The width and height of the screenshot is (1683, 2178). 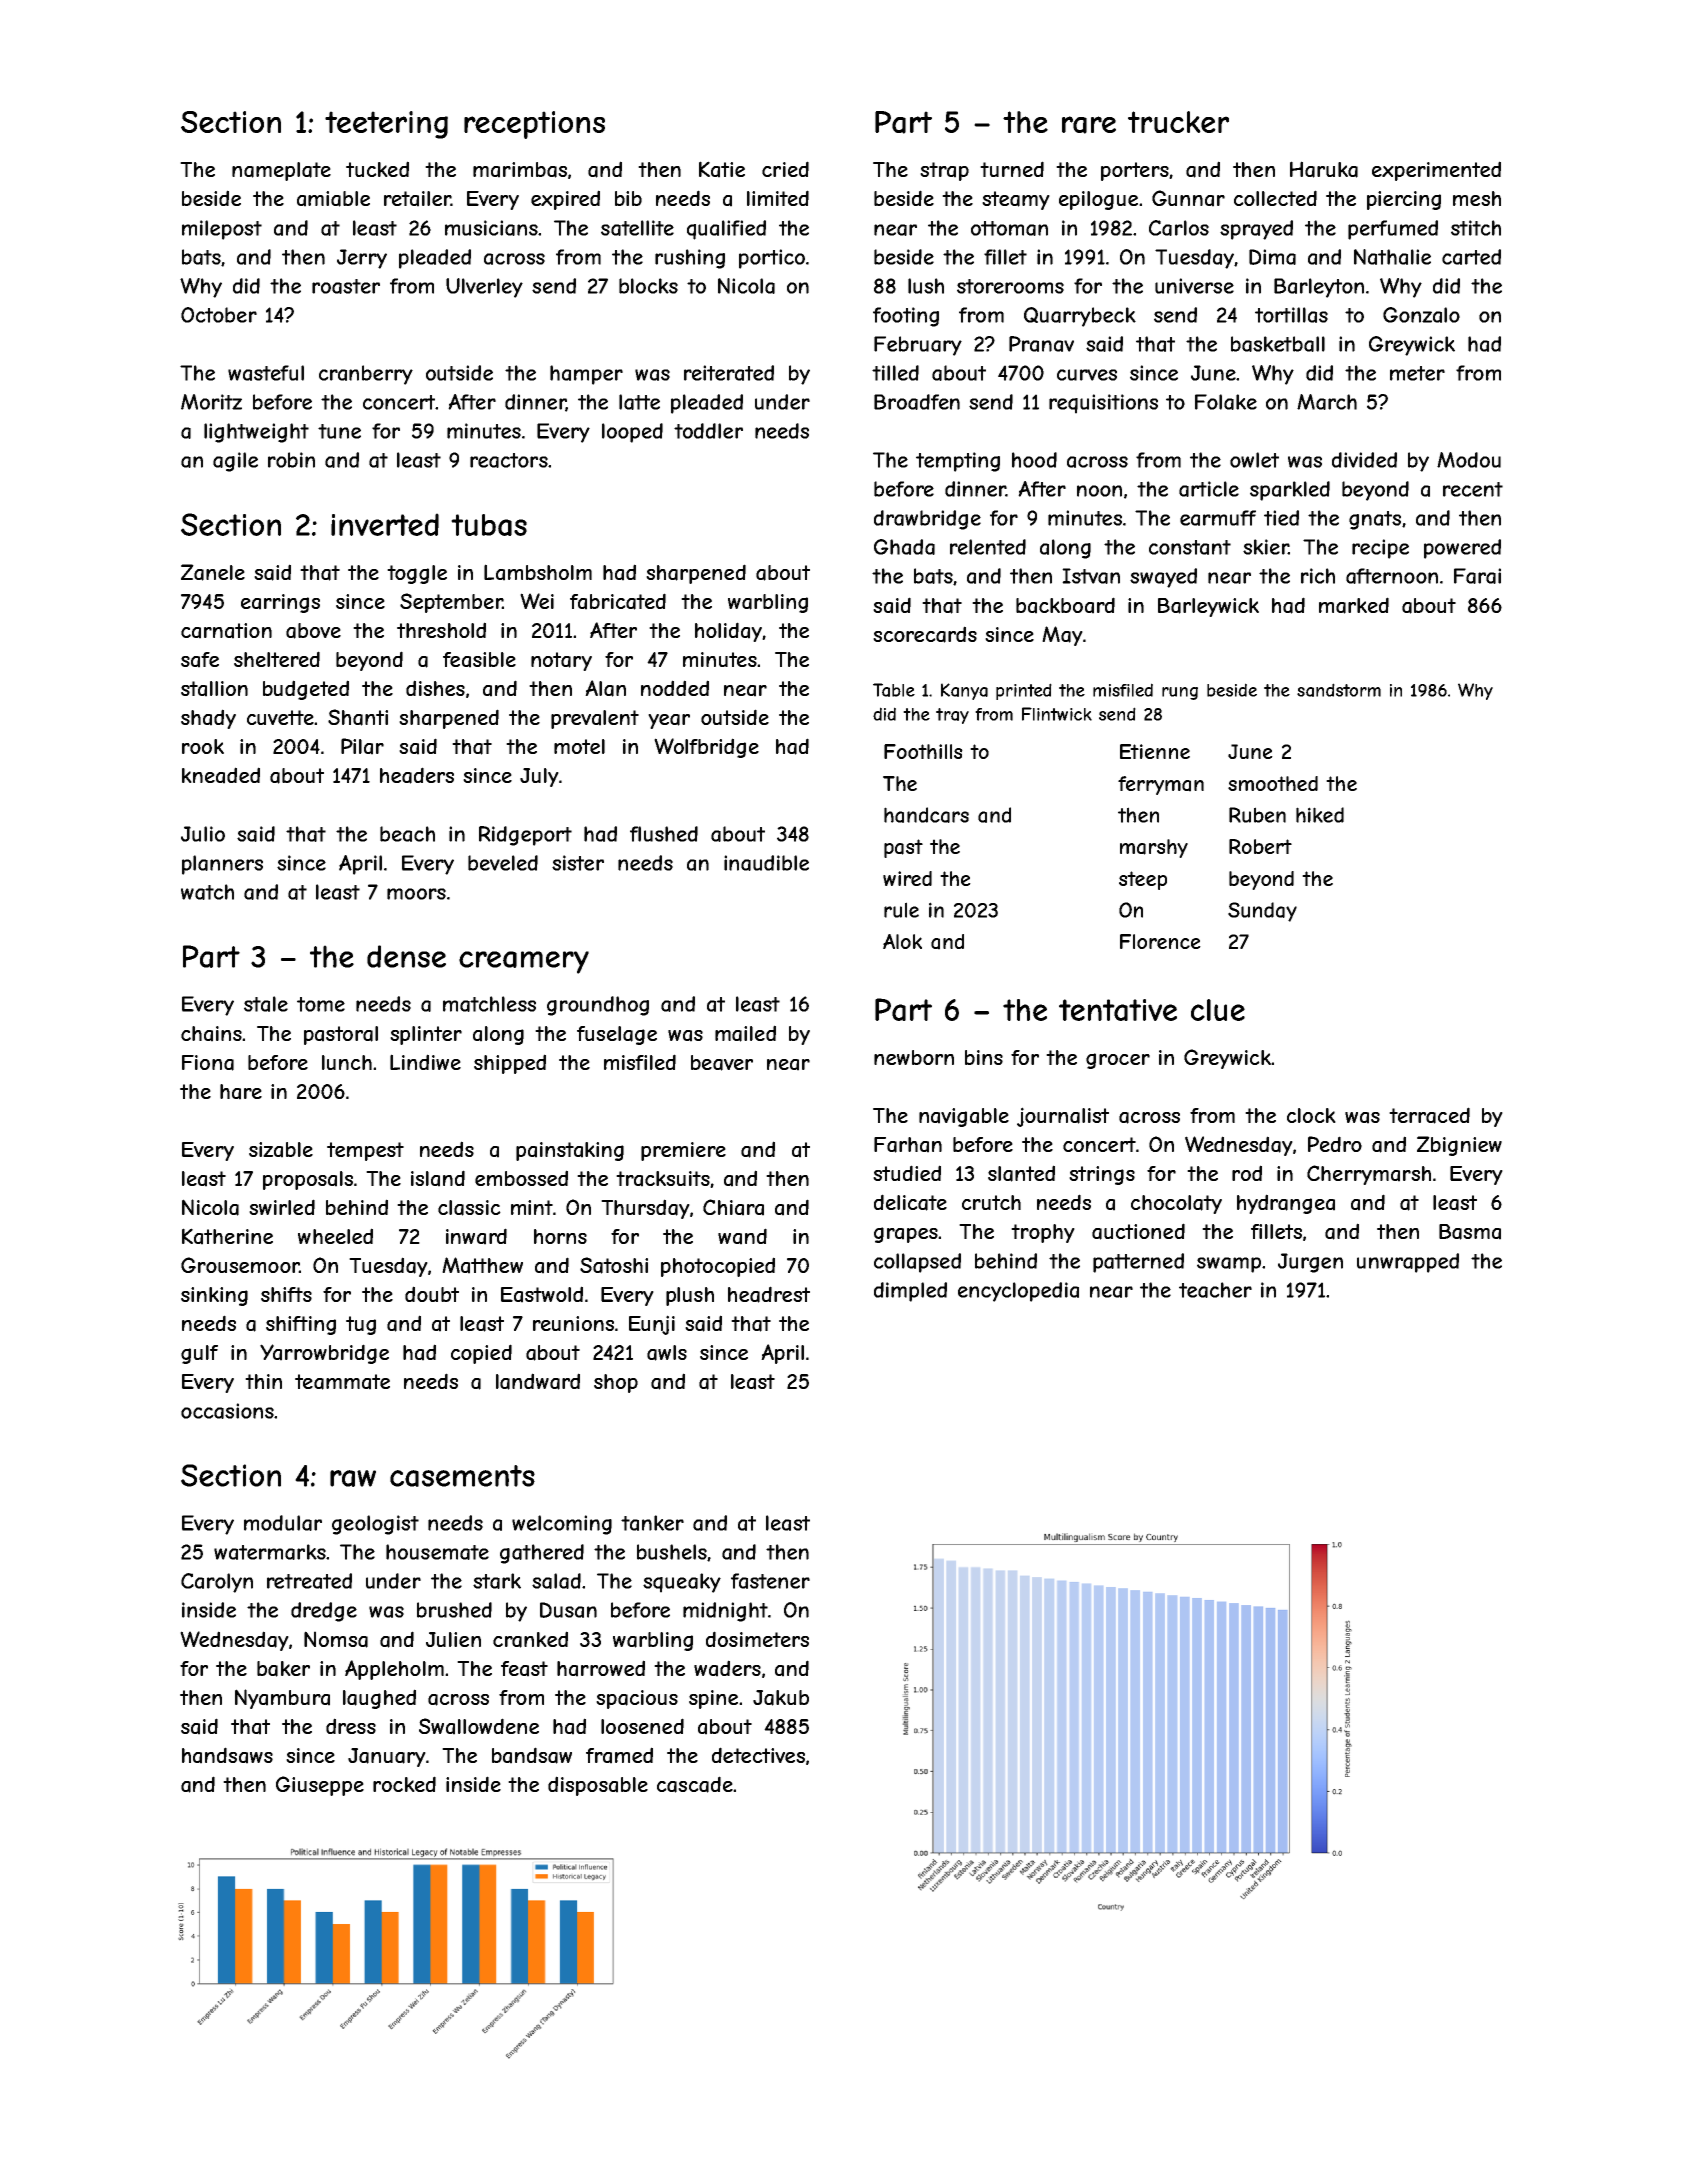 What do you see at coordinates (1178, 122) in the screenshot?
I see `trucker` at bounding box center [1178, 122].
